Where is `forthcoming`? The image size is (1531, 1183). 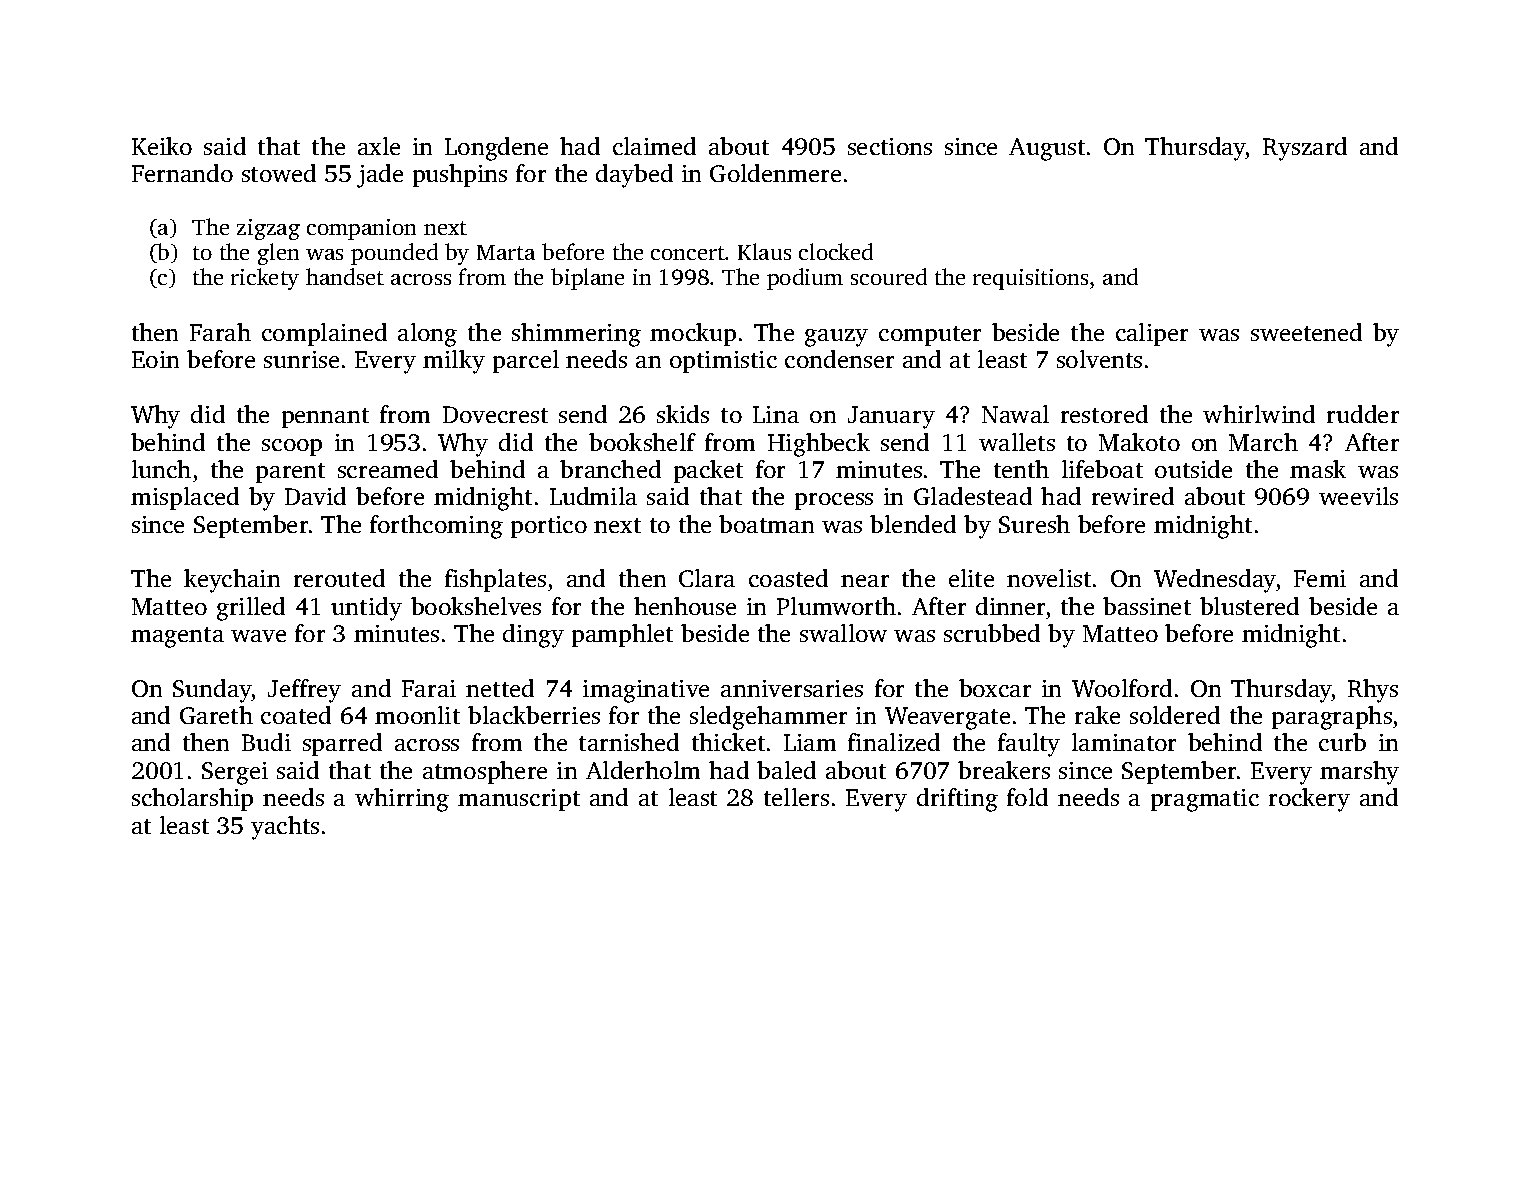
forthcoming is located at coordinates (436, 527).
